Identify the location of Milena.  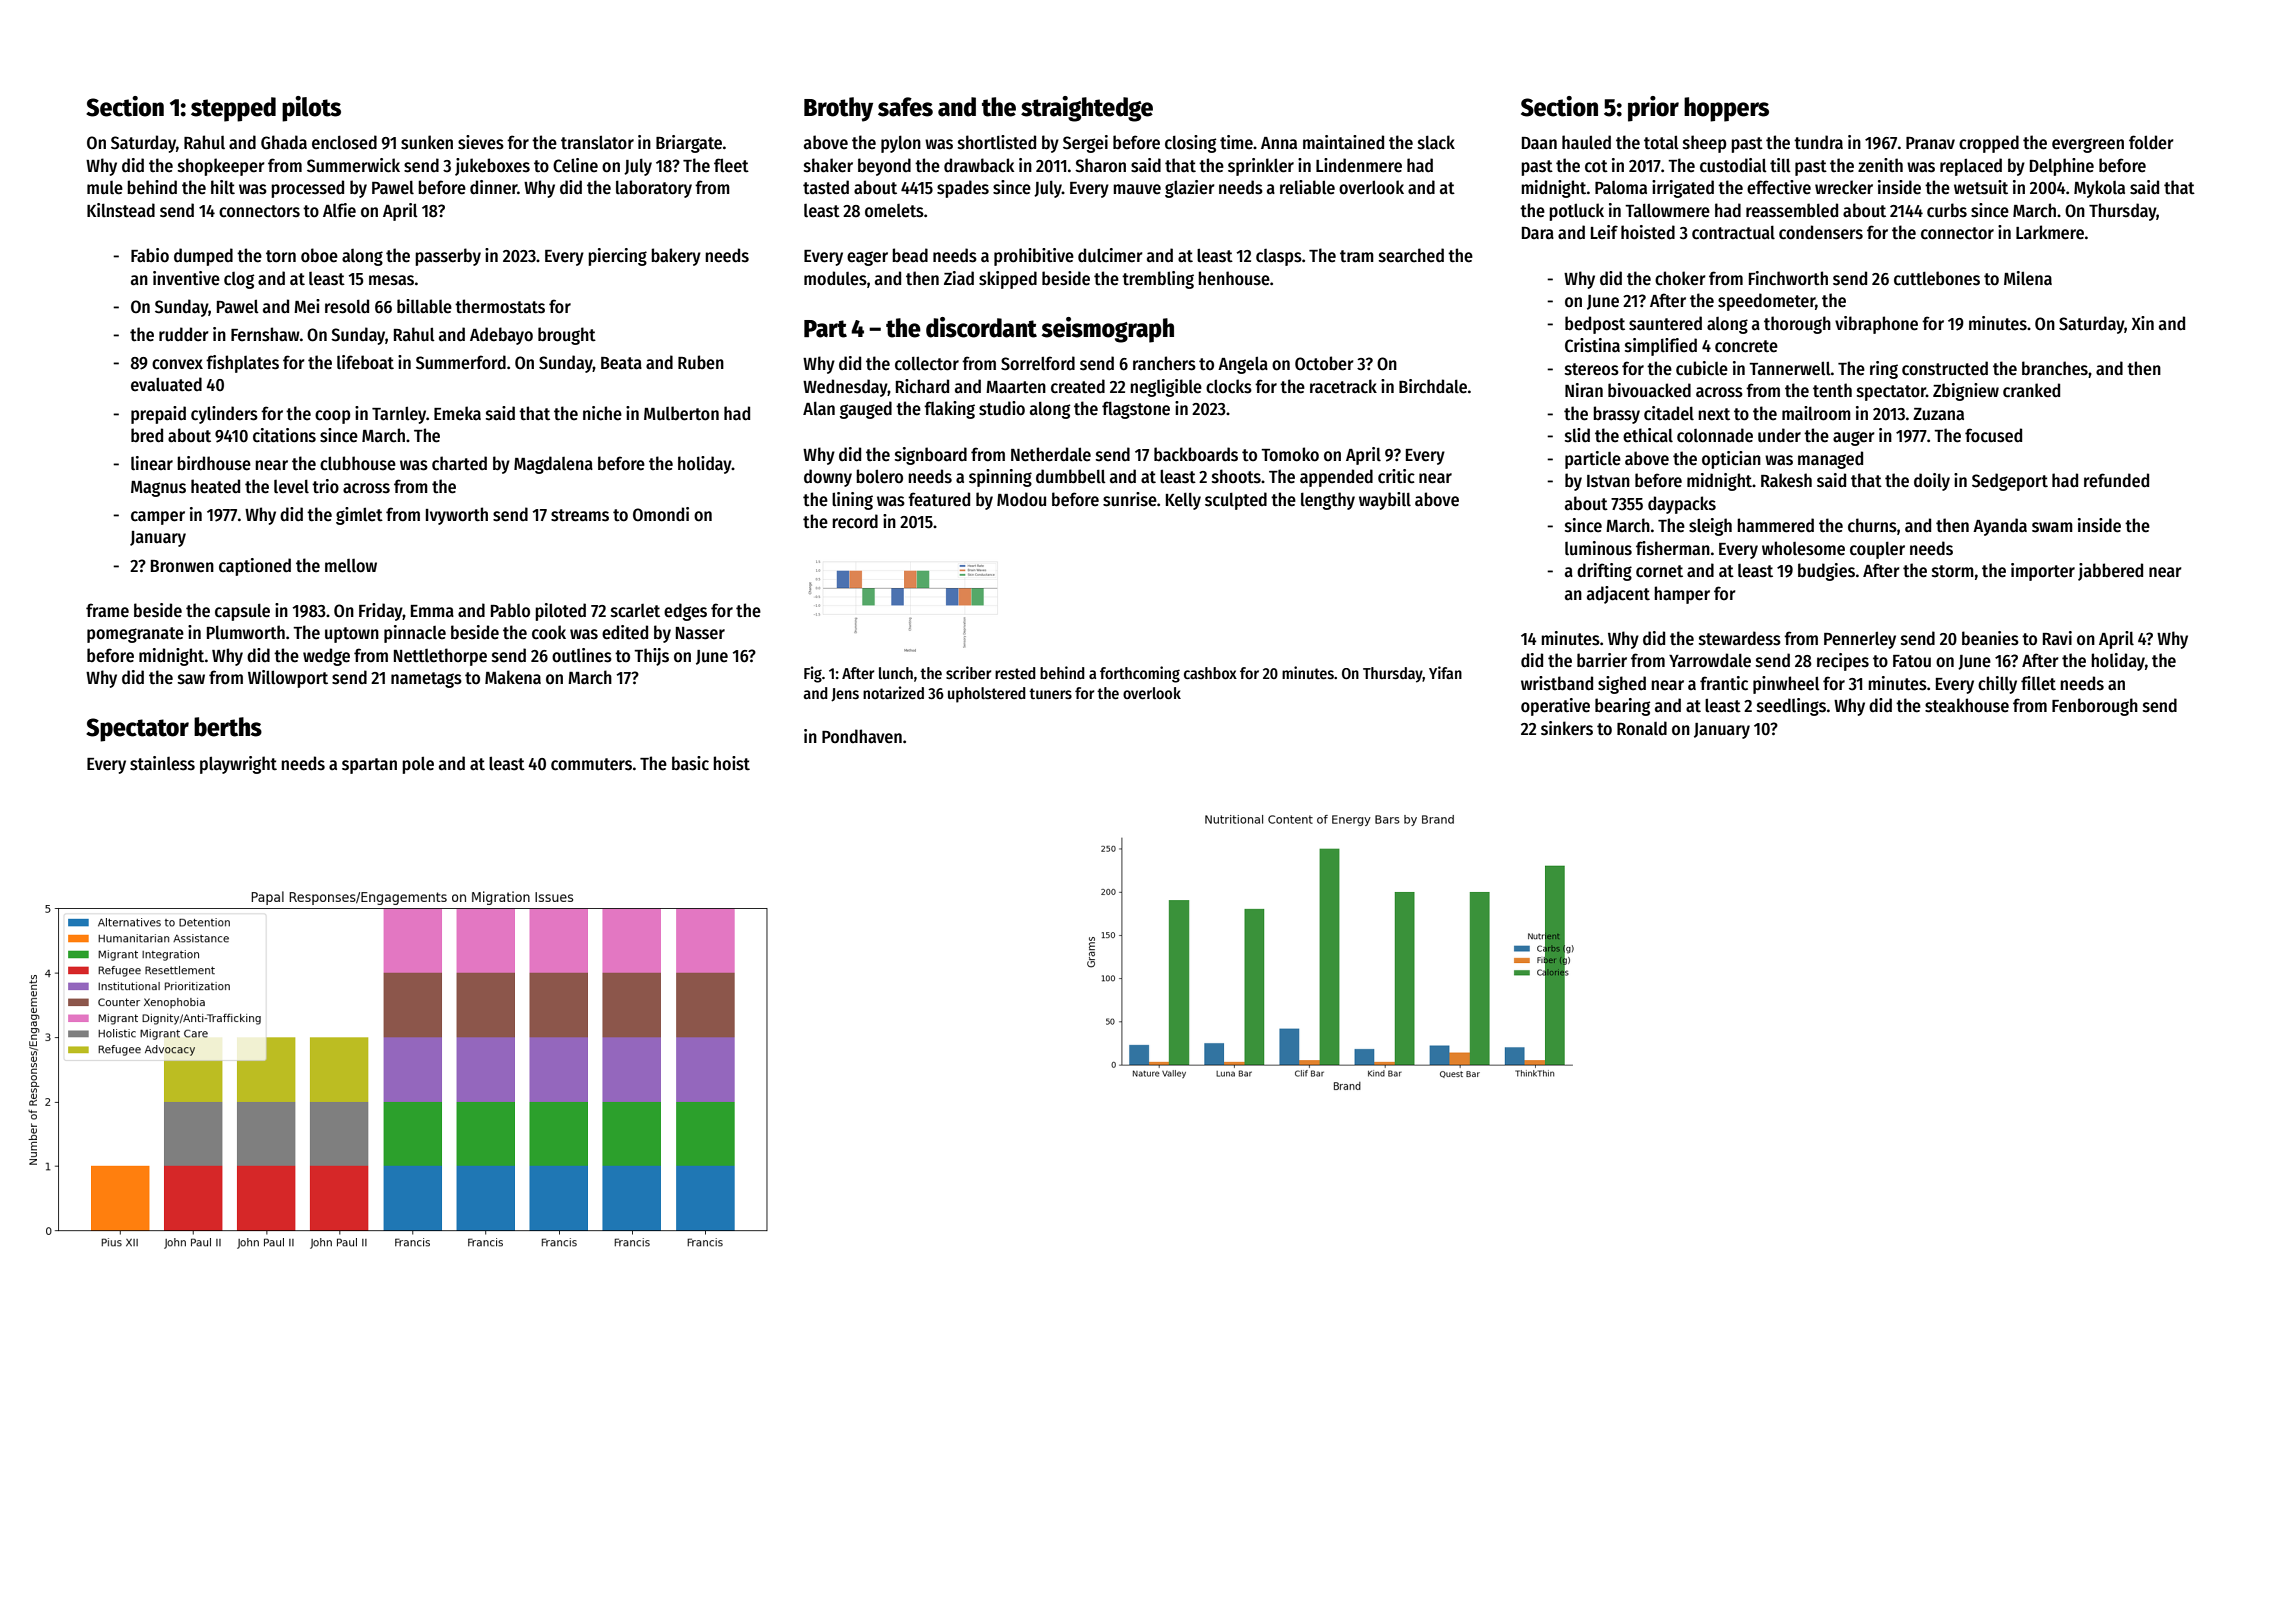
(2028, 278).
